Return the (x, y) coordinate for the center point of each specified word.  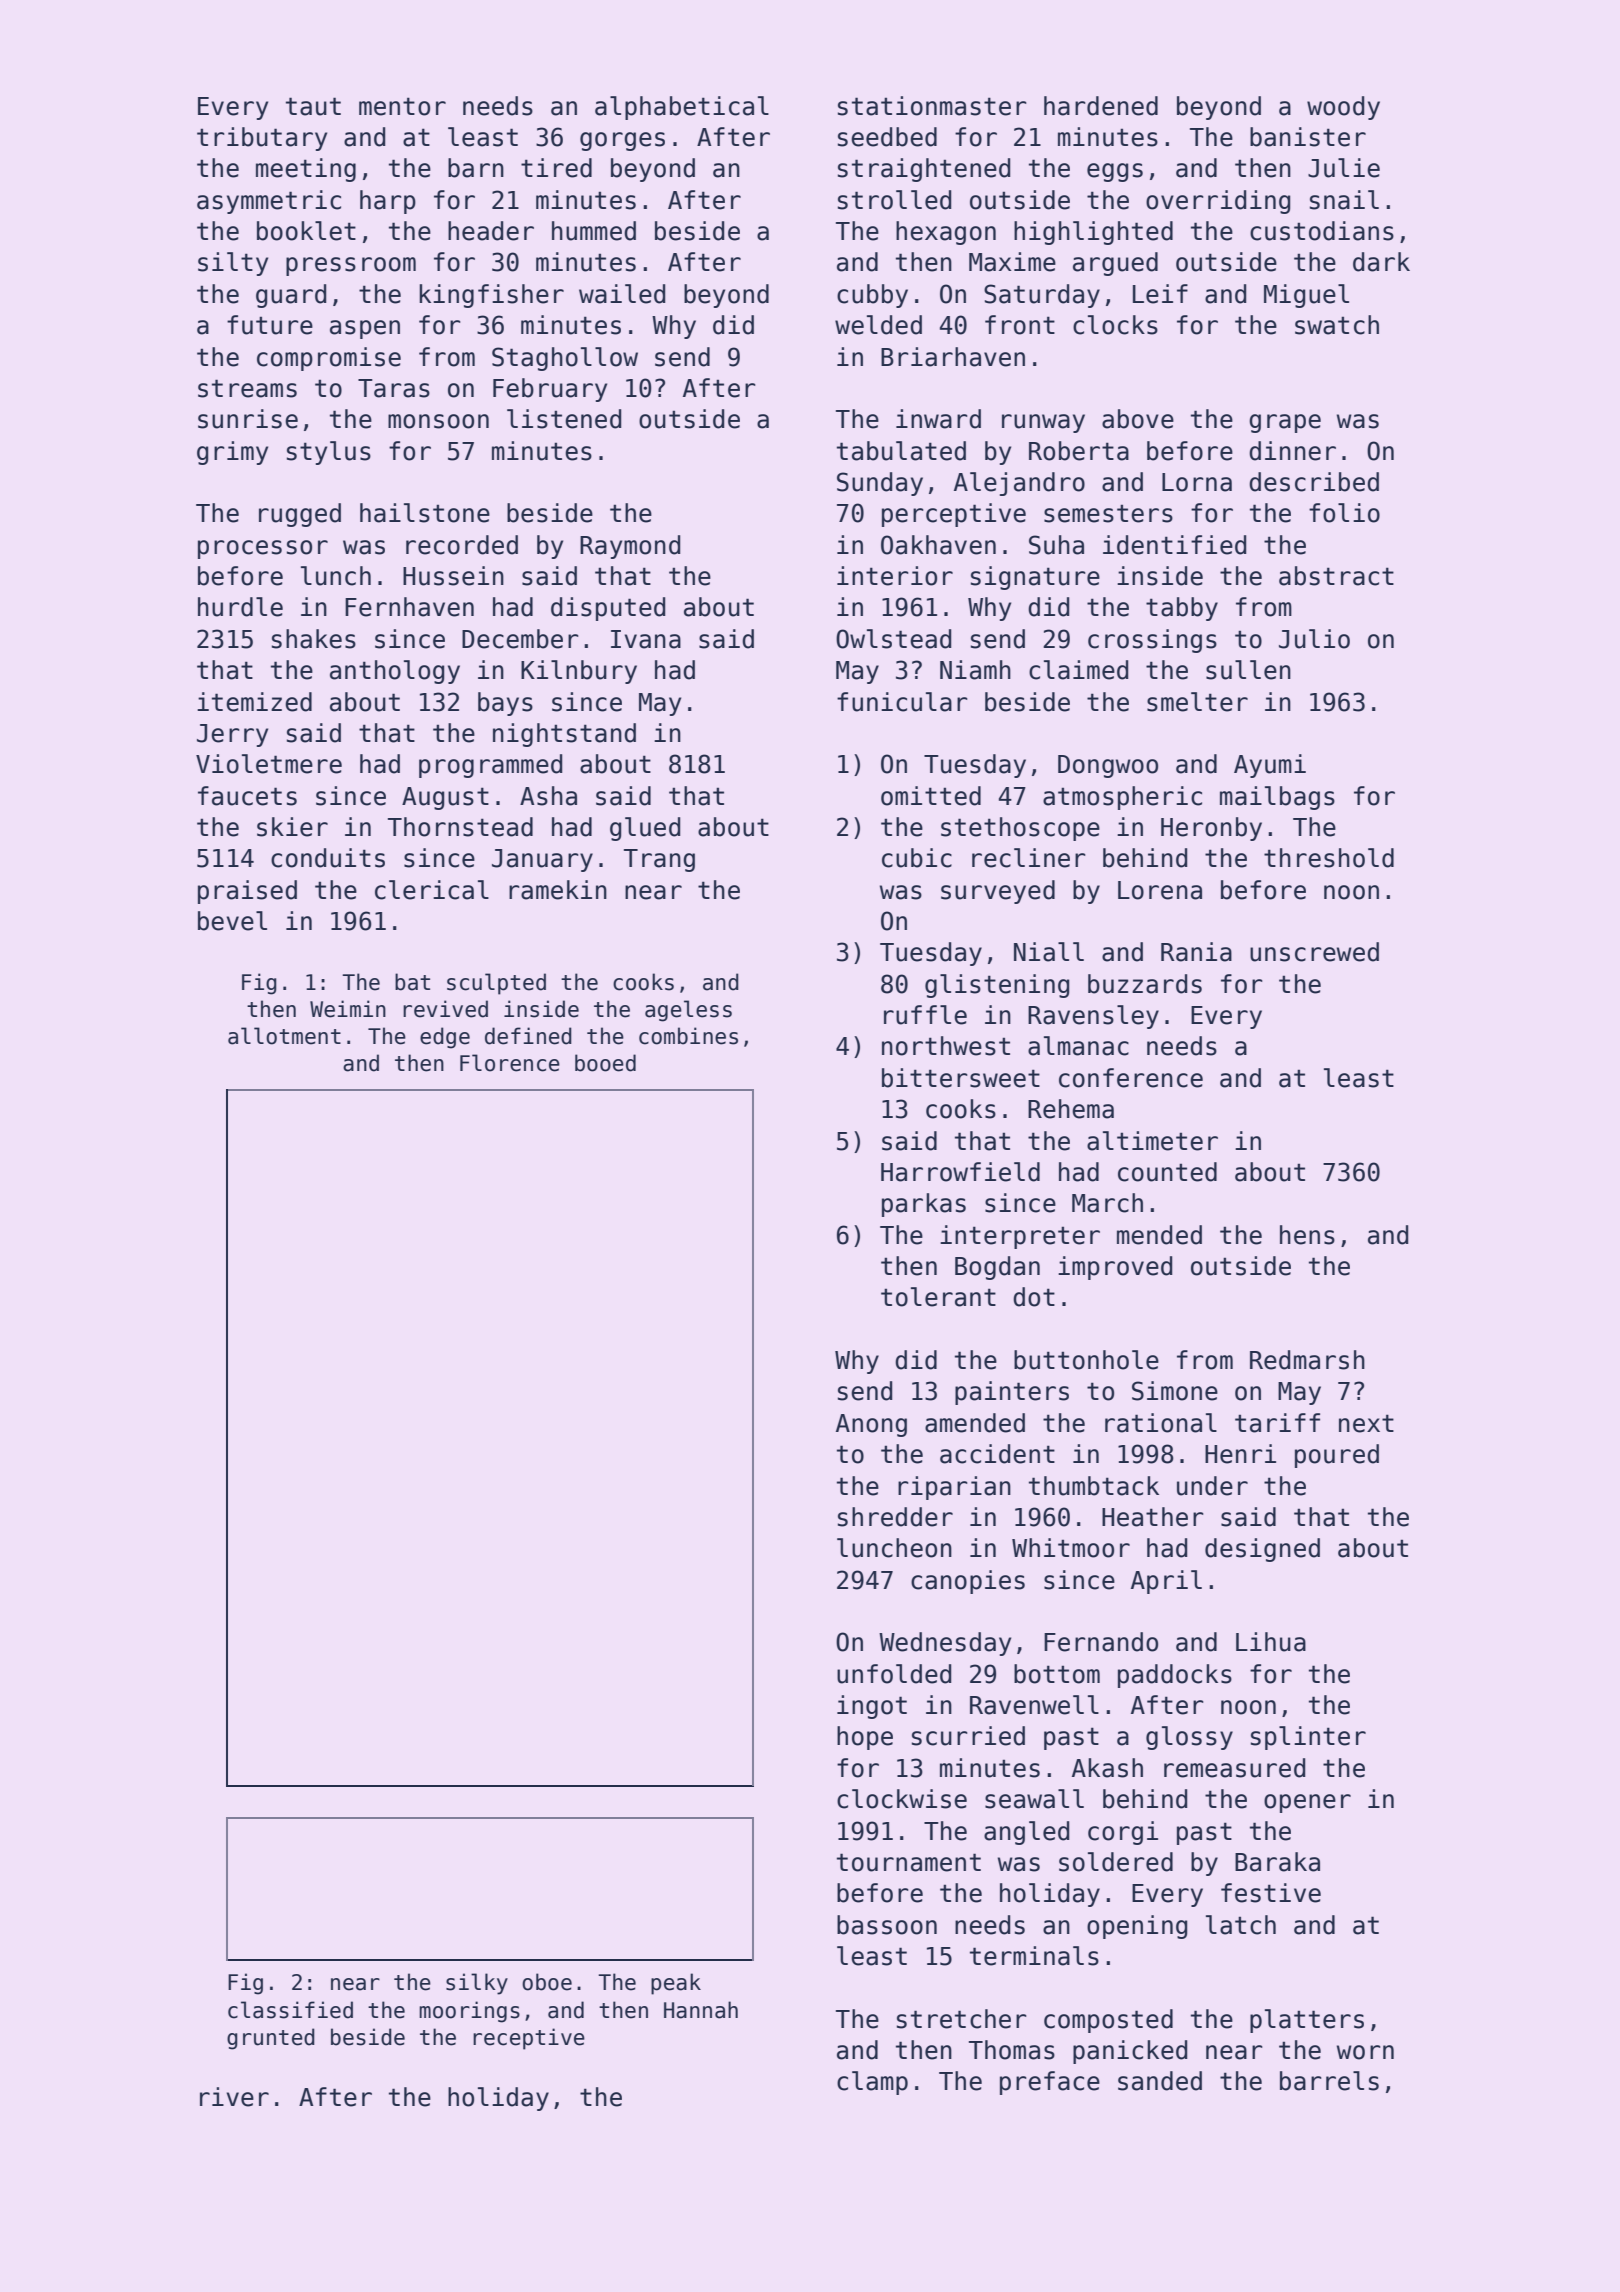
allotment (284, 1036)
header (491, 231)
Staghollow (565, 359)
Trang (659, 860)
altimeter (1152, 1141)
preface (1050, 2083)
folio (1344, 513)
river (234, 2097)
